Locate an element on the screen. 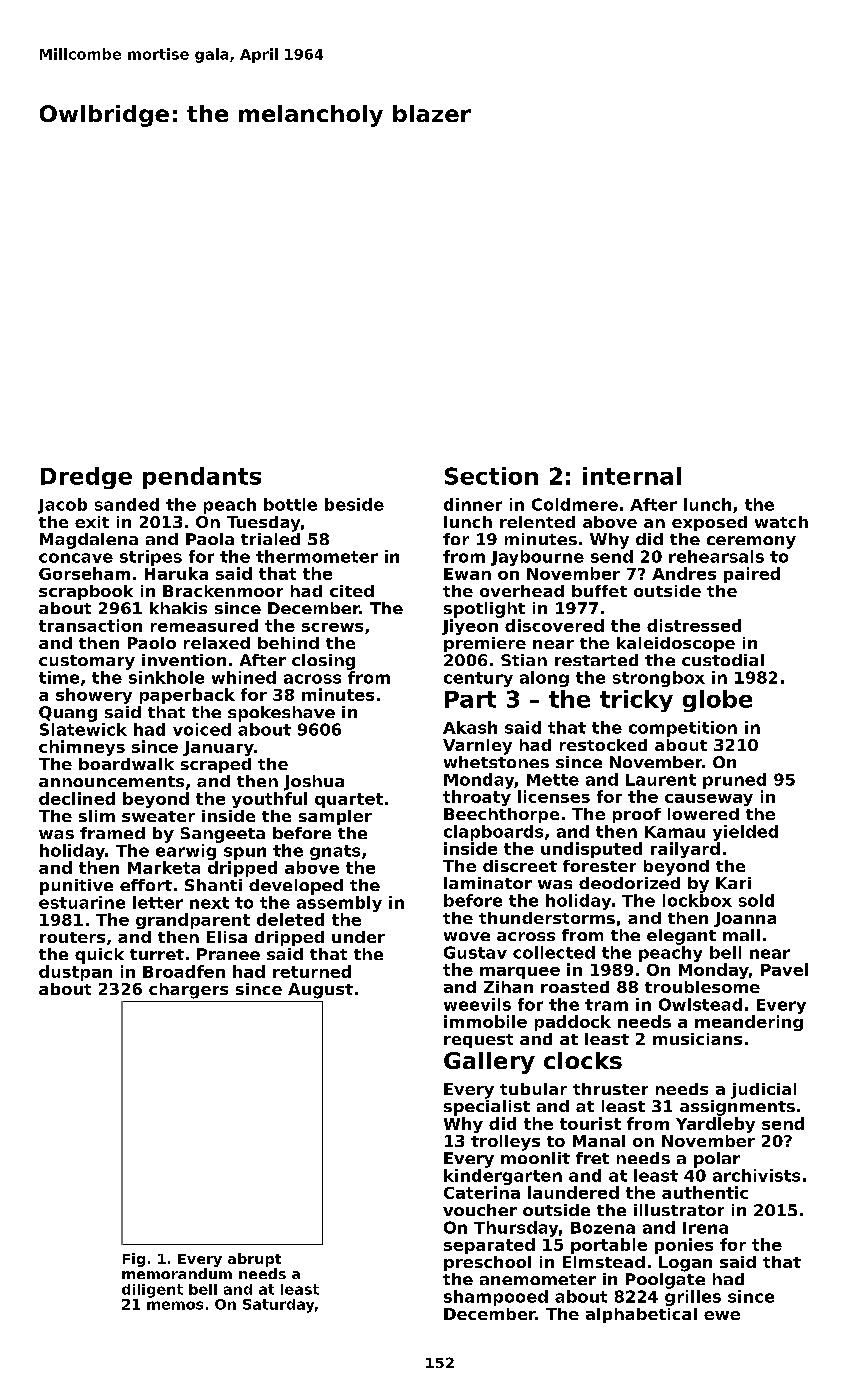  scraped is located at coordinates (216, 765).
